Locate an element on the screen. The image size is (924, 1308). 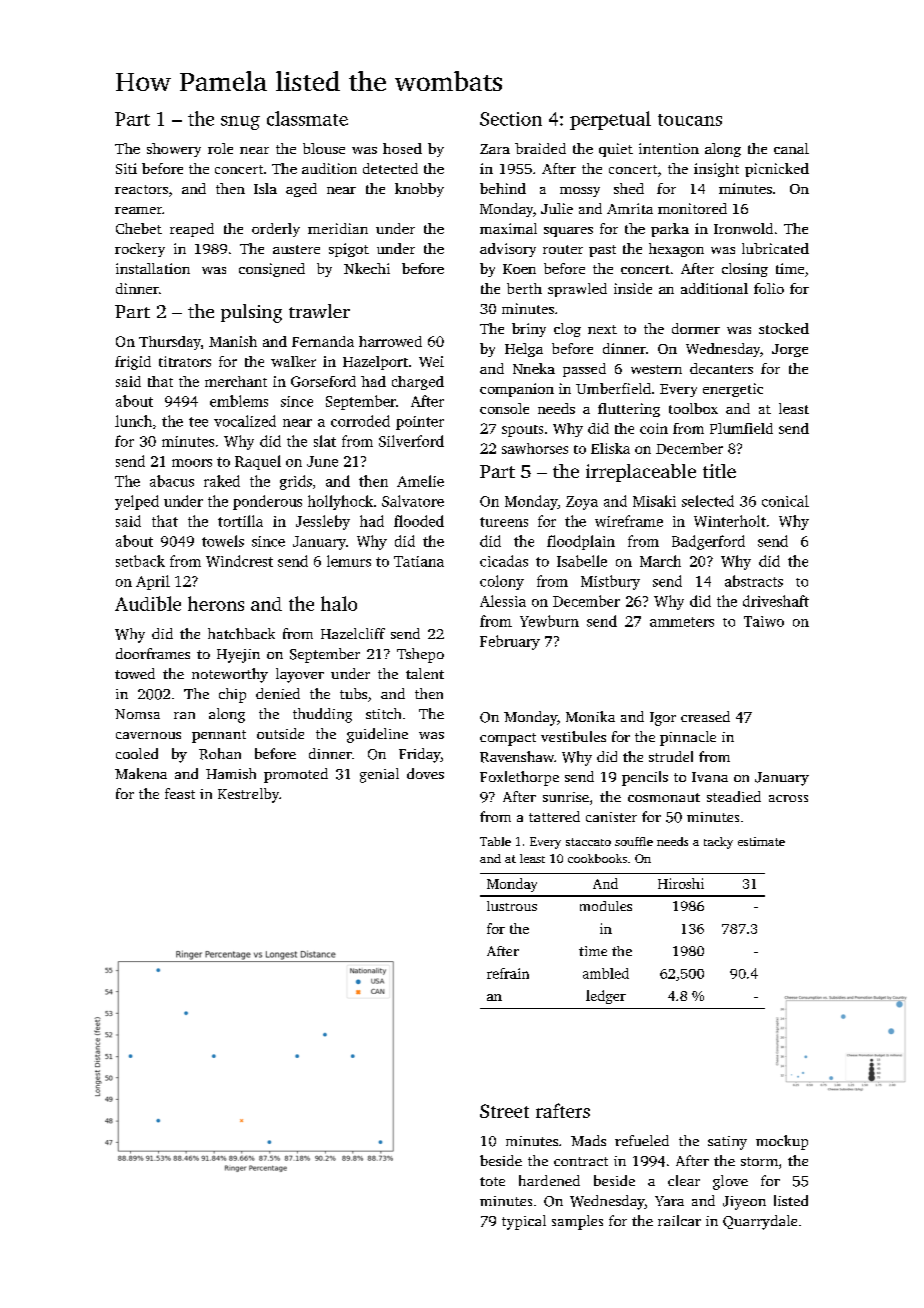
behind is located at coordinates (503, 188).
